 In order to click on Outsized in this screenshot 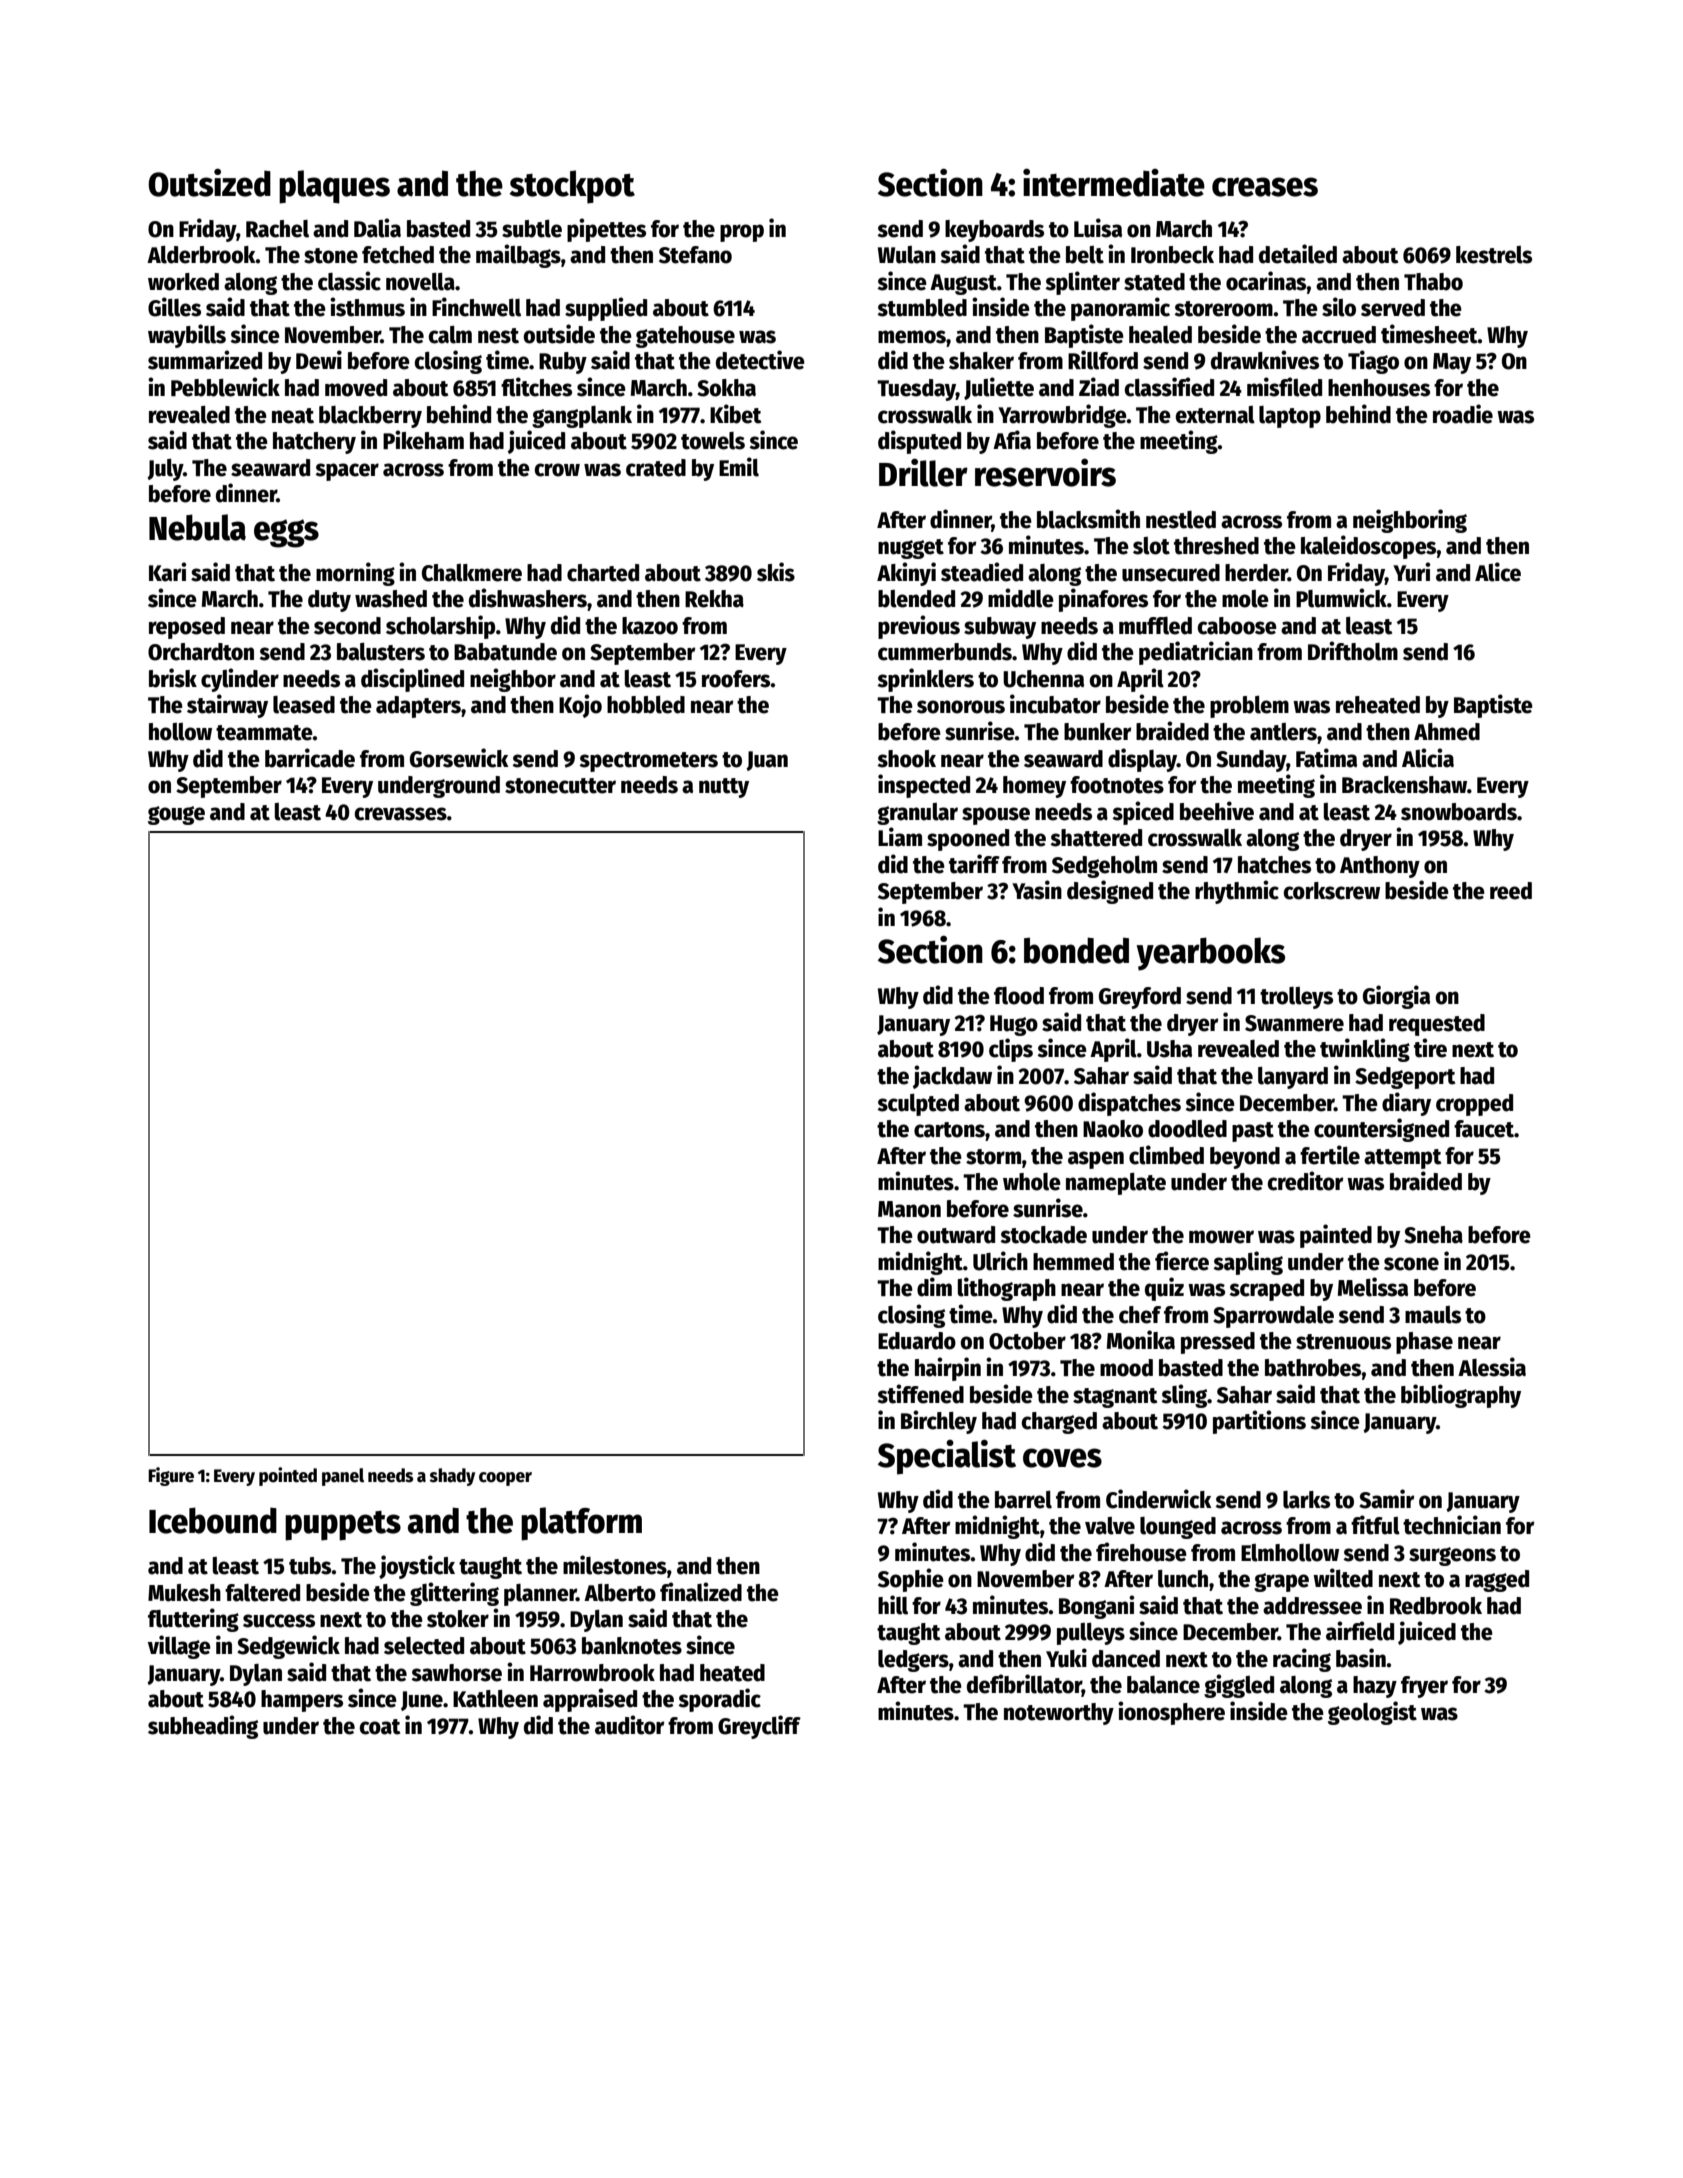, I will do `click(209, 182)`.
